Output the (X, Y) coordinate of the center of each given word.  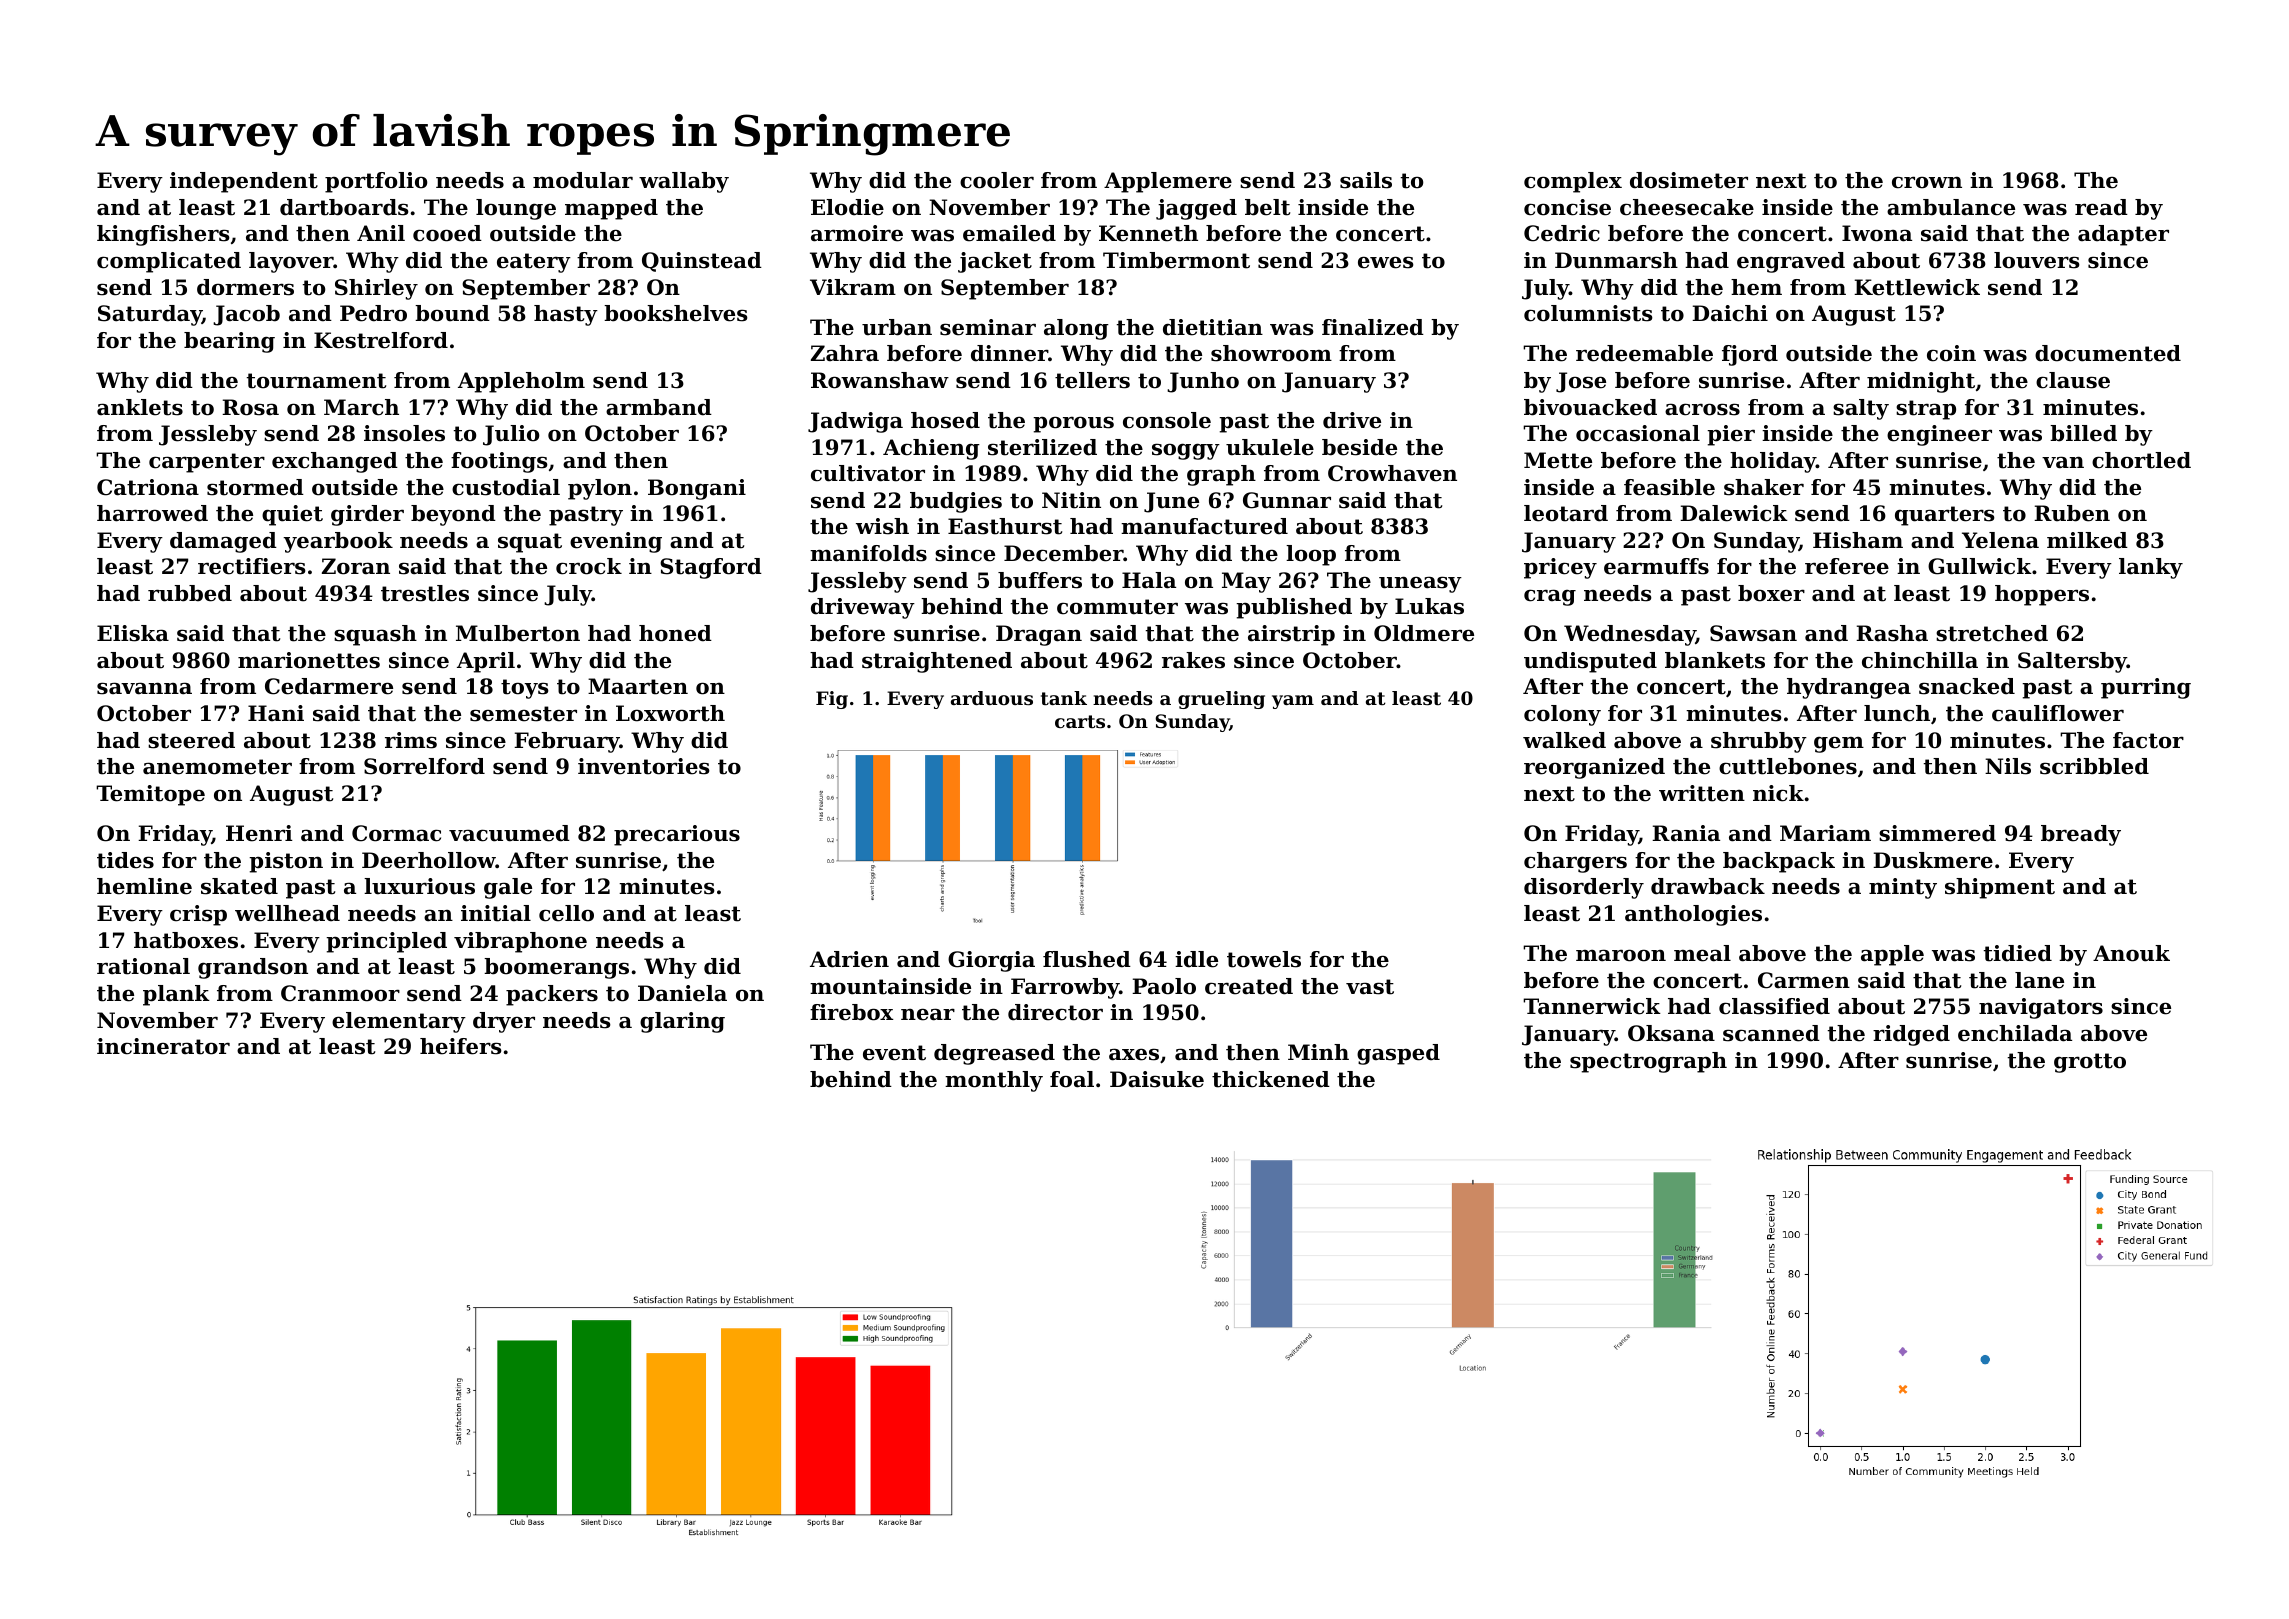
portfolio (376, 182)
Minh (1318, 1052)
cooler (997, 180)
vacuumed (509, 833)
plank (176, 995)
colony (1562, 715)
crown (1927, 182)
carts (1080, 721)
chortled (2141, 460)
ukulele (1270, 447)
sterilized (1042, 447)
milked (2087, 540)
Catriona (148, 487)
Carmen (1804, 980)
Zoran (356, 566)
